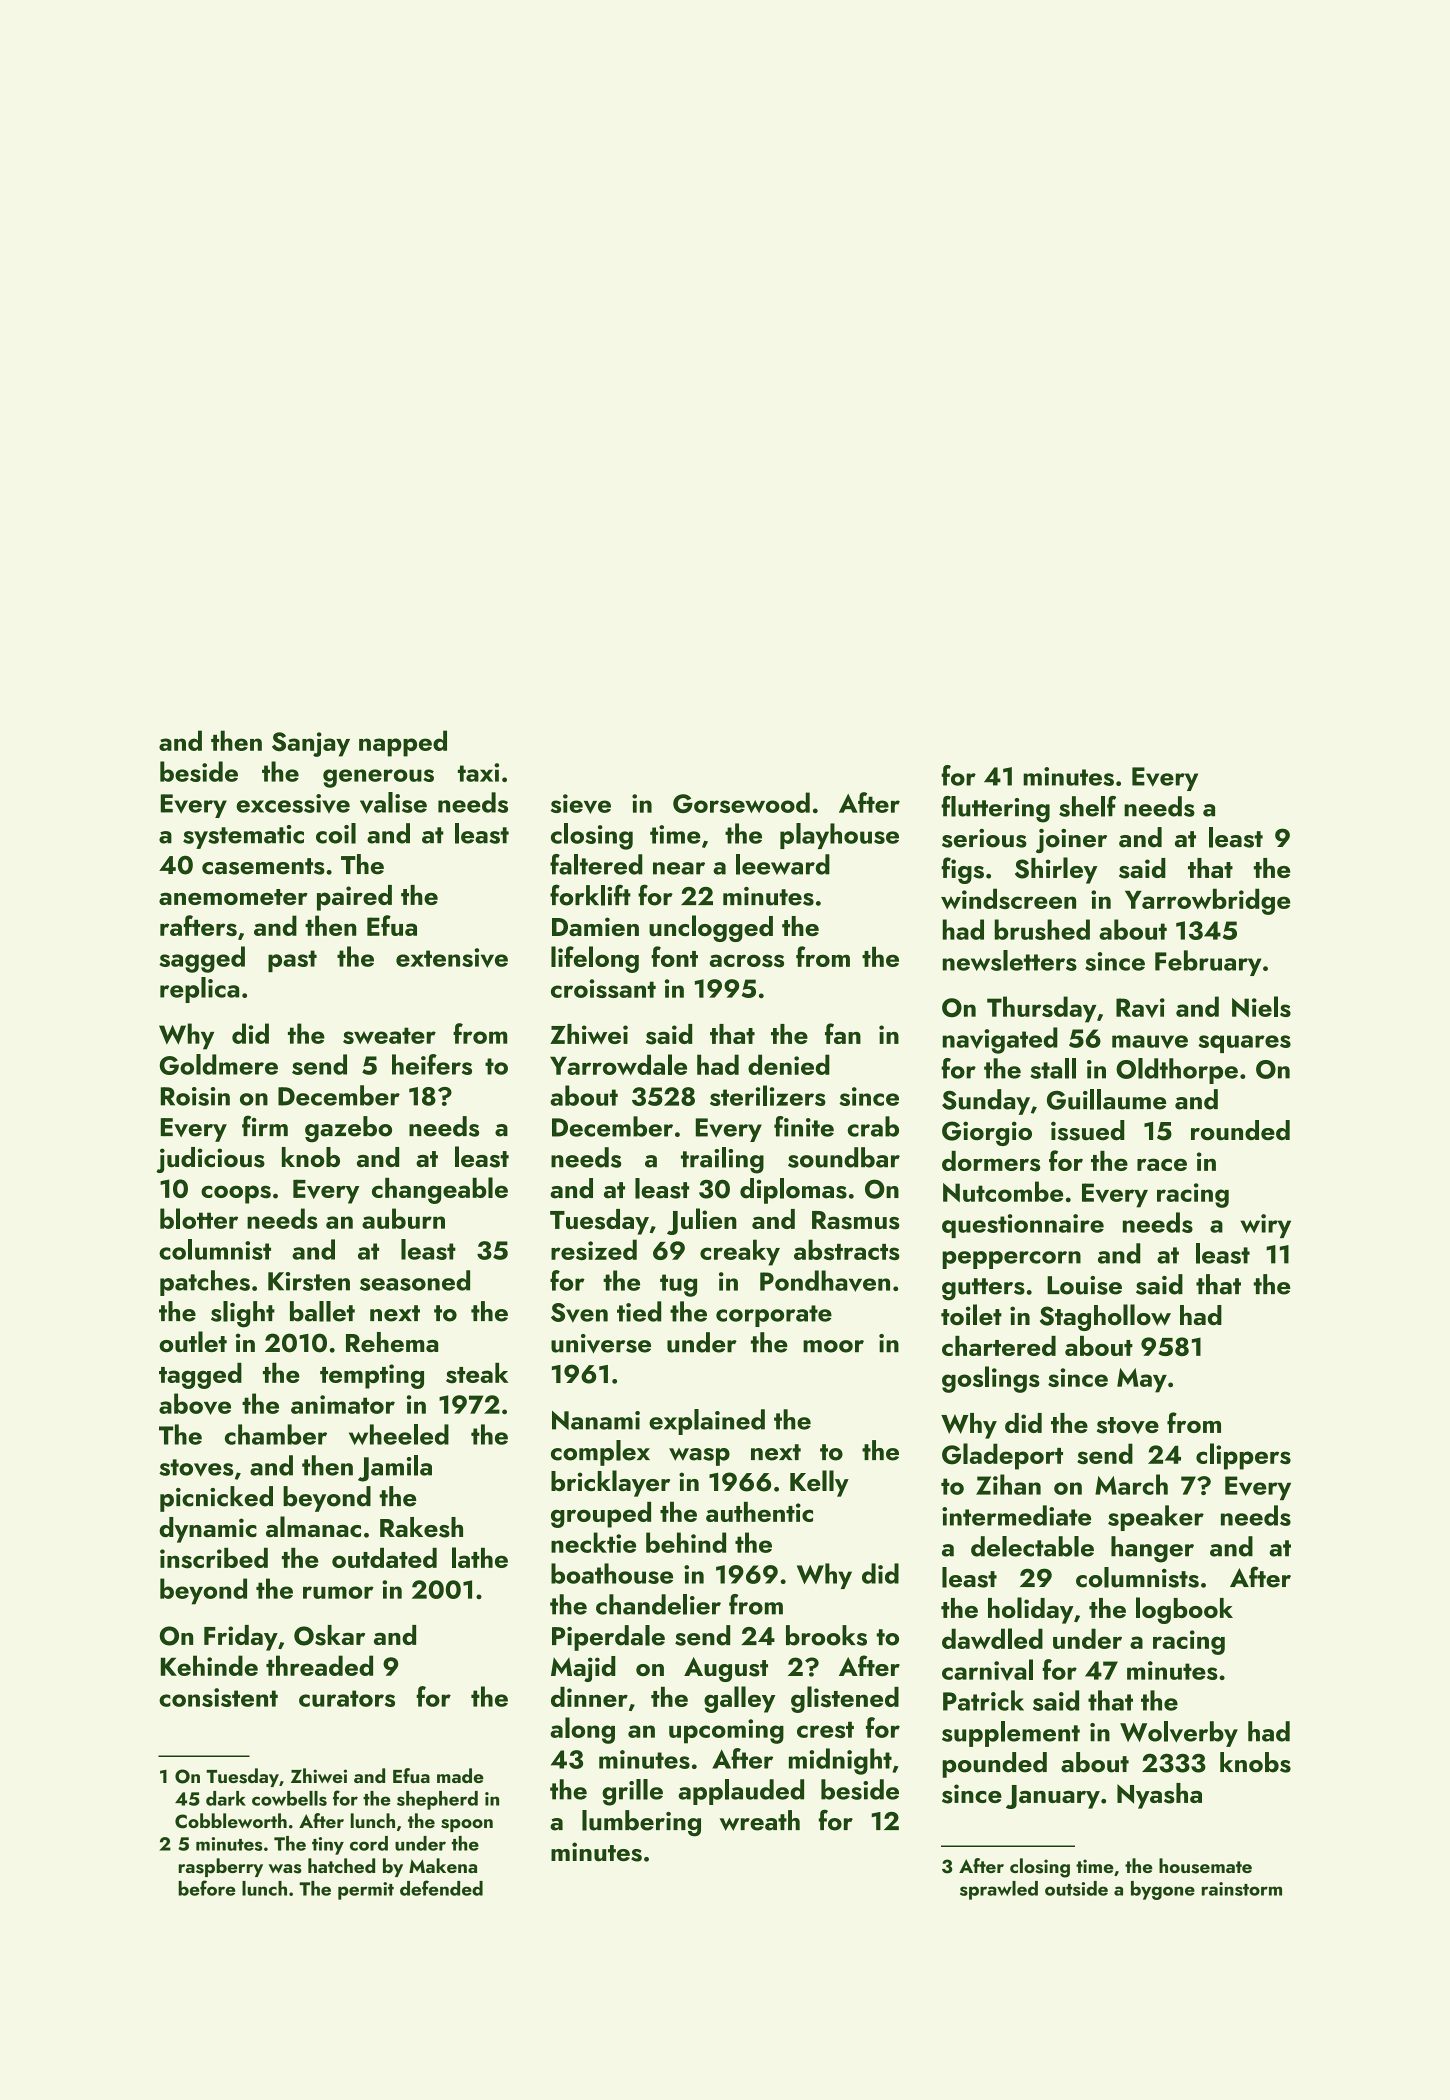 This screenshot has height=2100, width=1450. What do you see at coordinates (289, 1798) in the screenshot?
I see `cowbells` at bounding box center [289, 1798].
